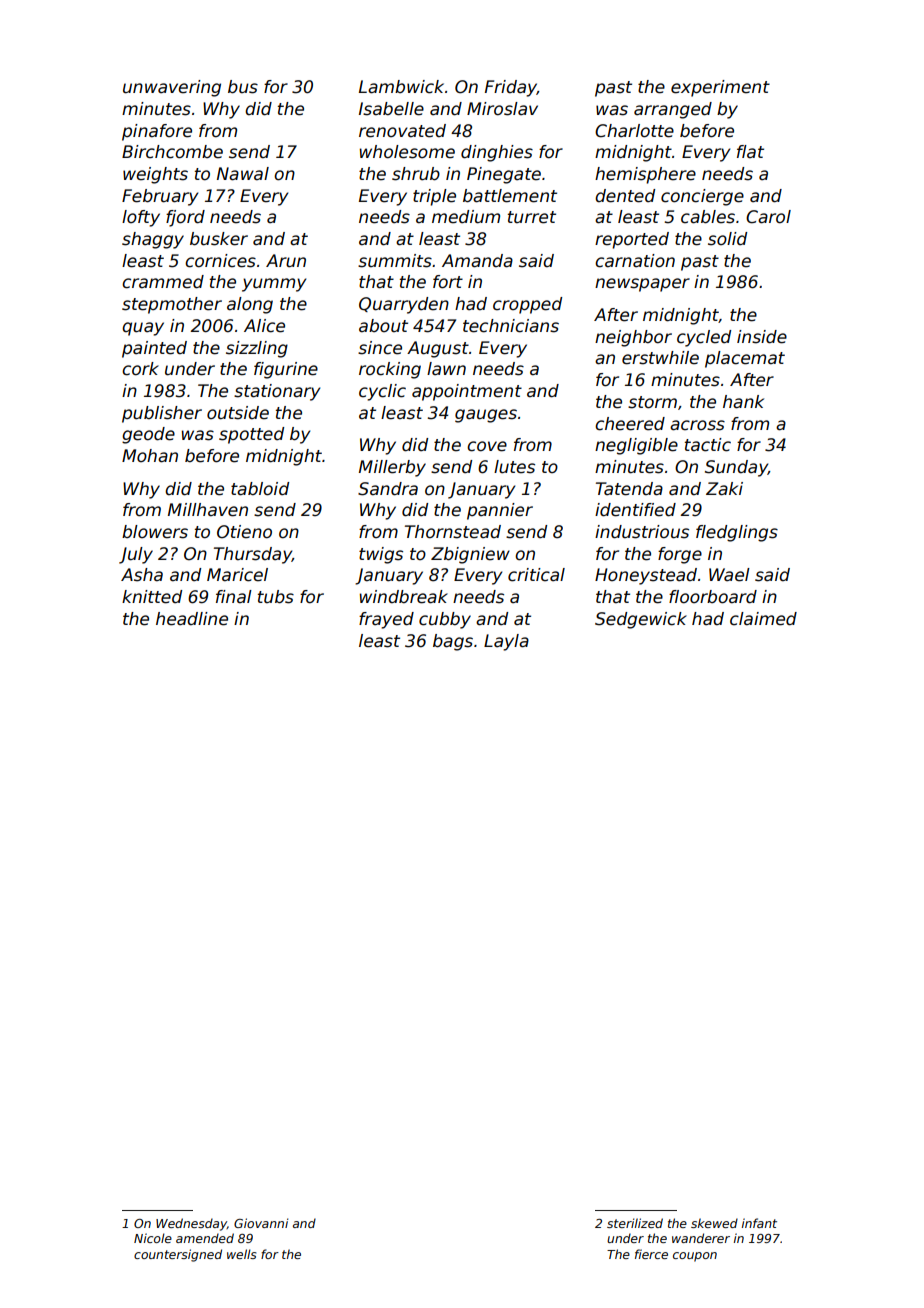 The image size is (924, 1308). I want to click on countersigned, so click(178, 1255).
